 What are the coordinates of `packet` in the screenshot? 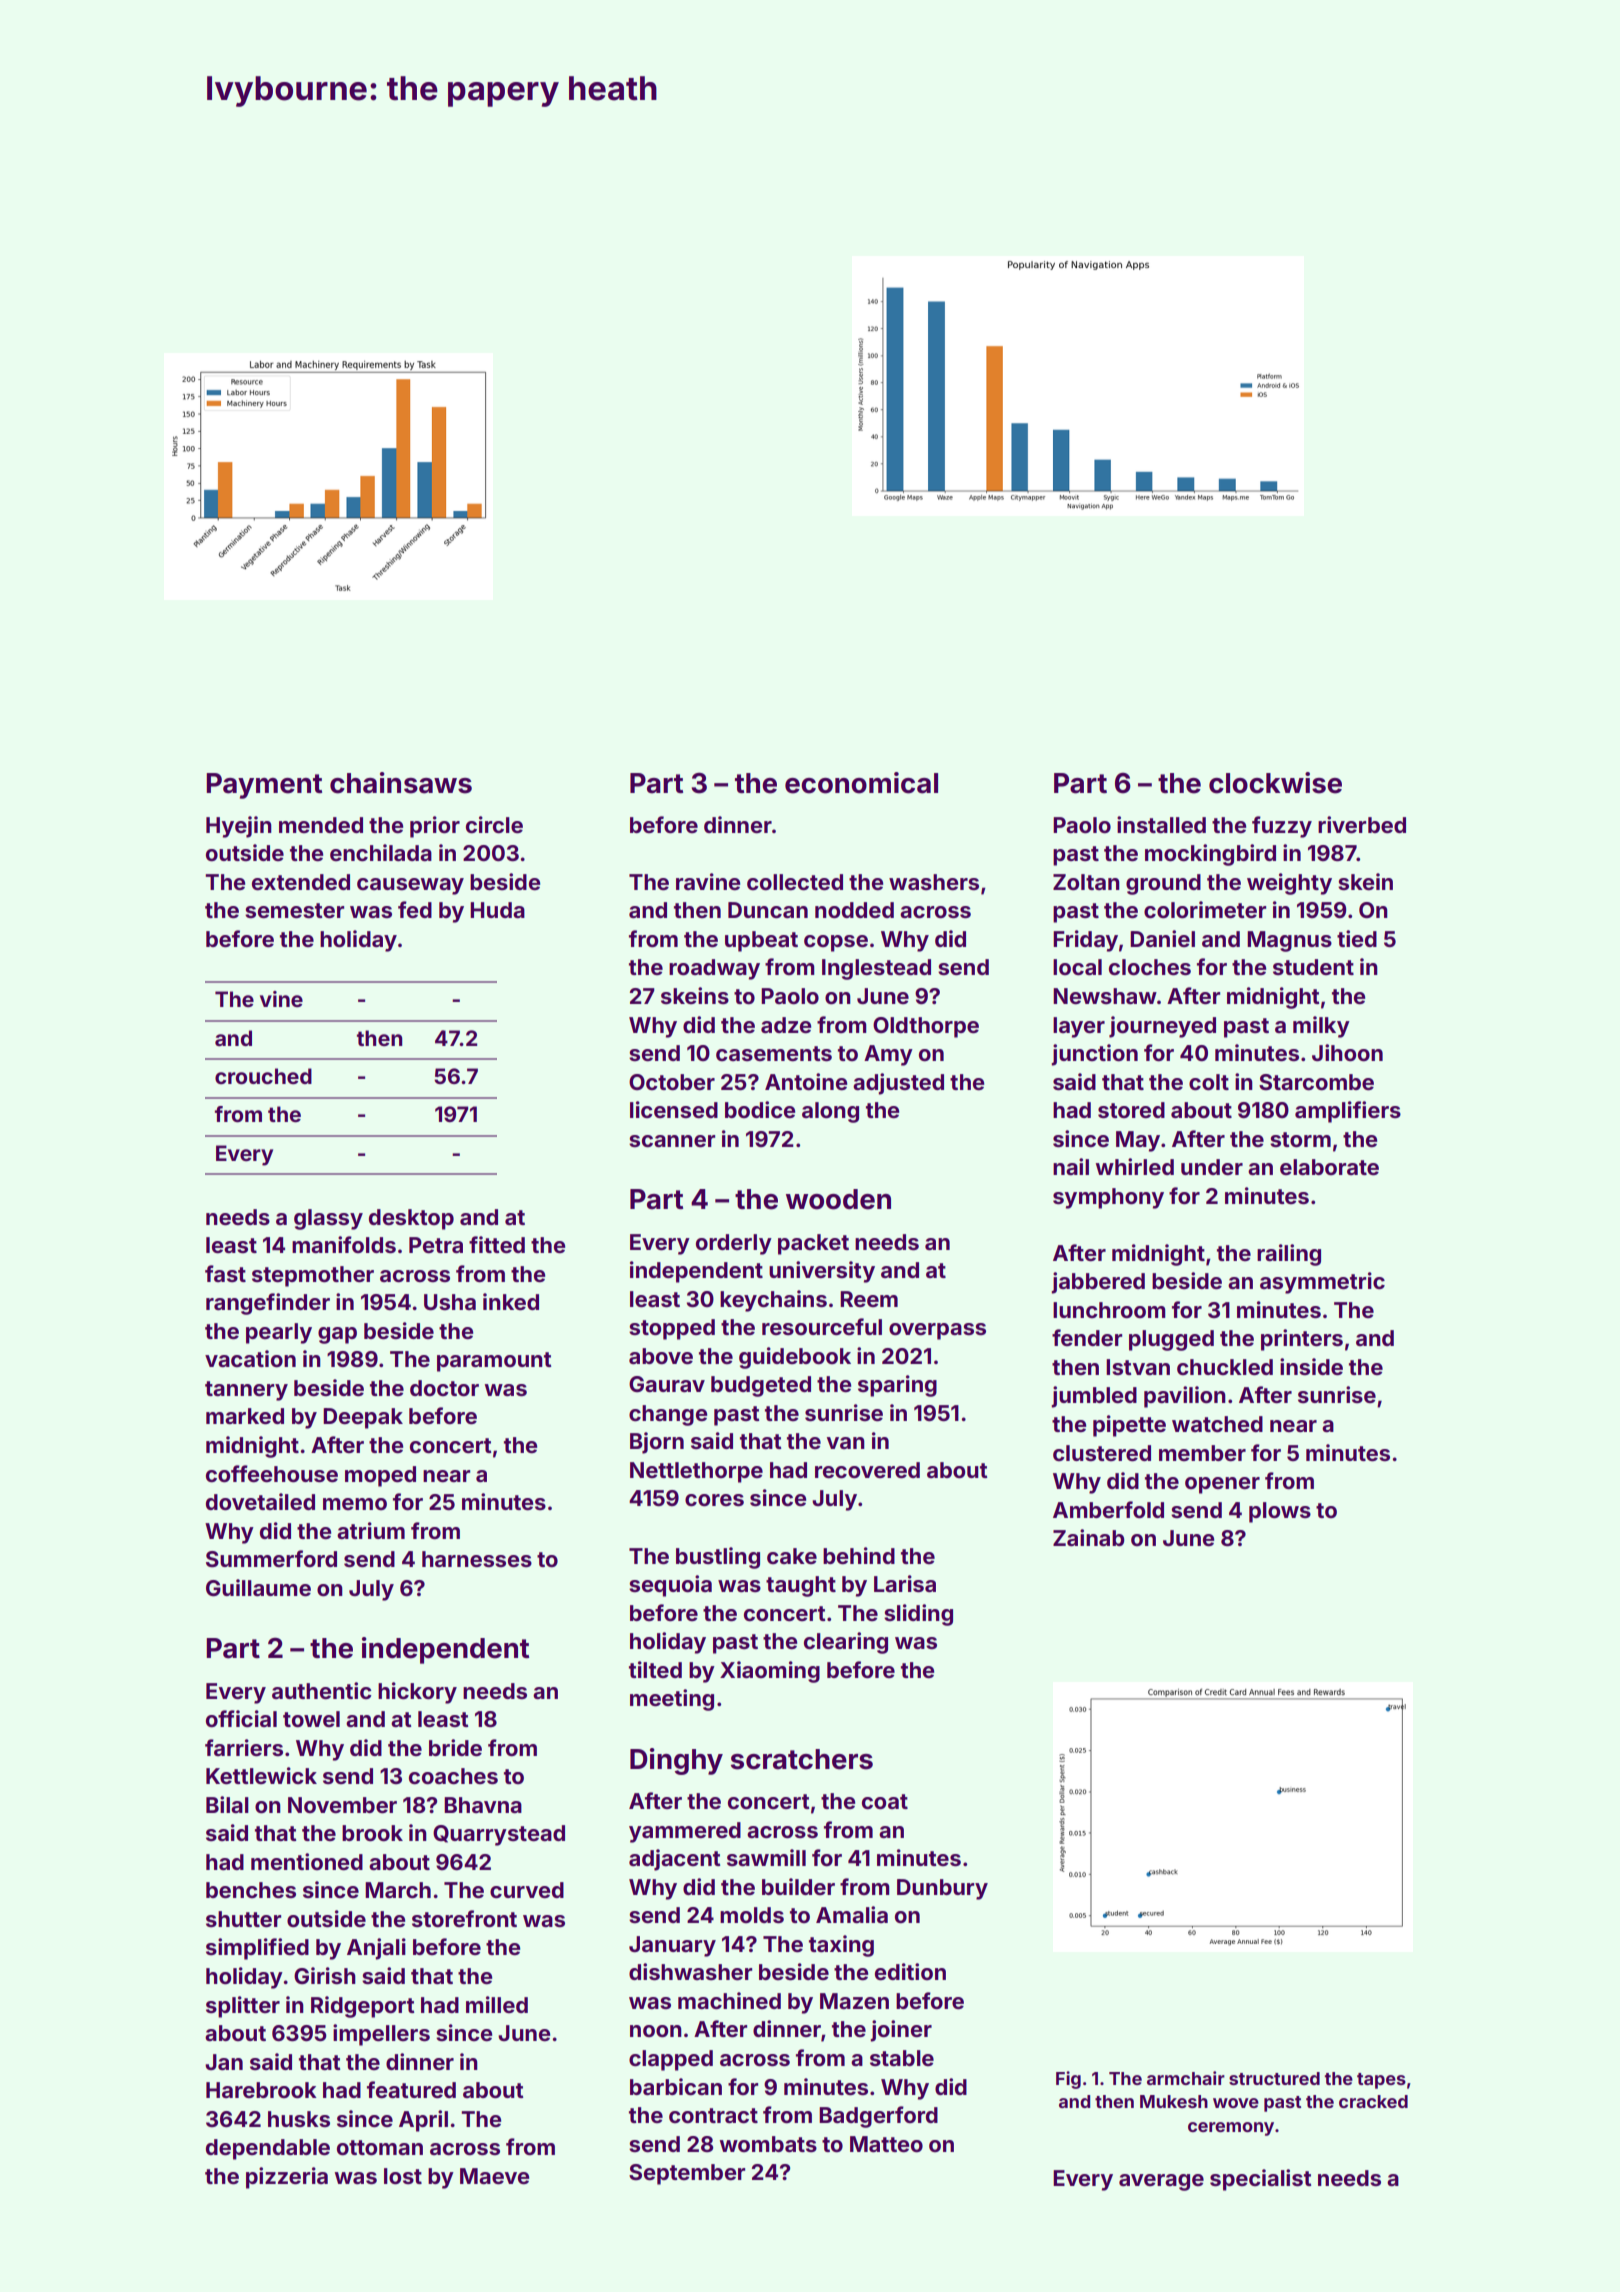 It's located at (813, 1244).
